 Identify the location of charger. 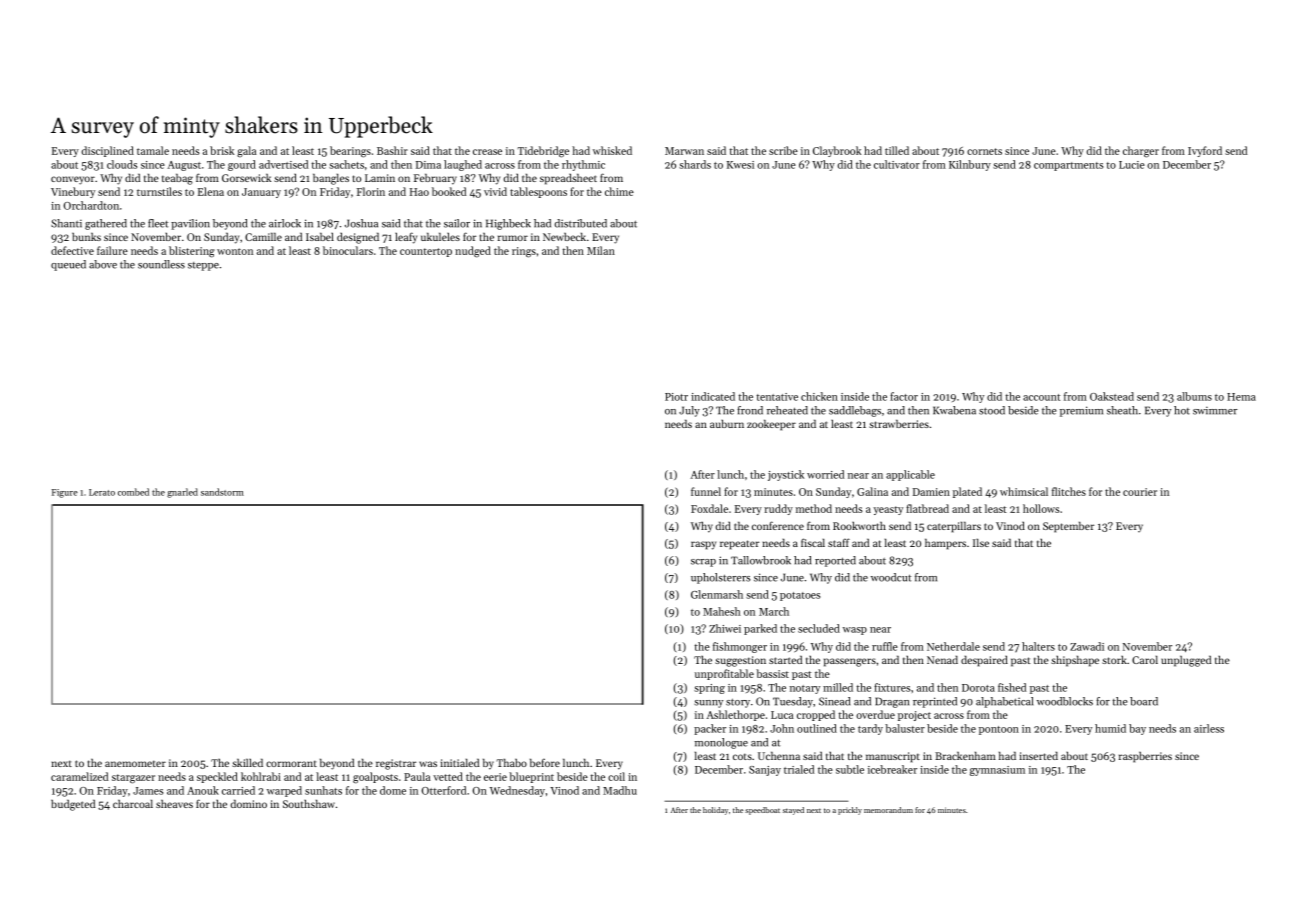
(1141, 152).
